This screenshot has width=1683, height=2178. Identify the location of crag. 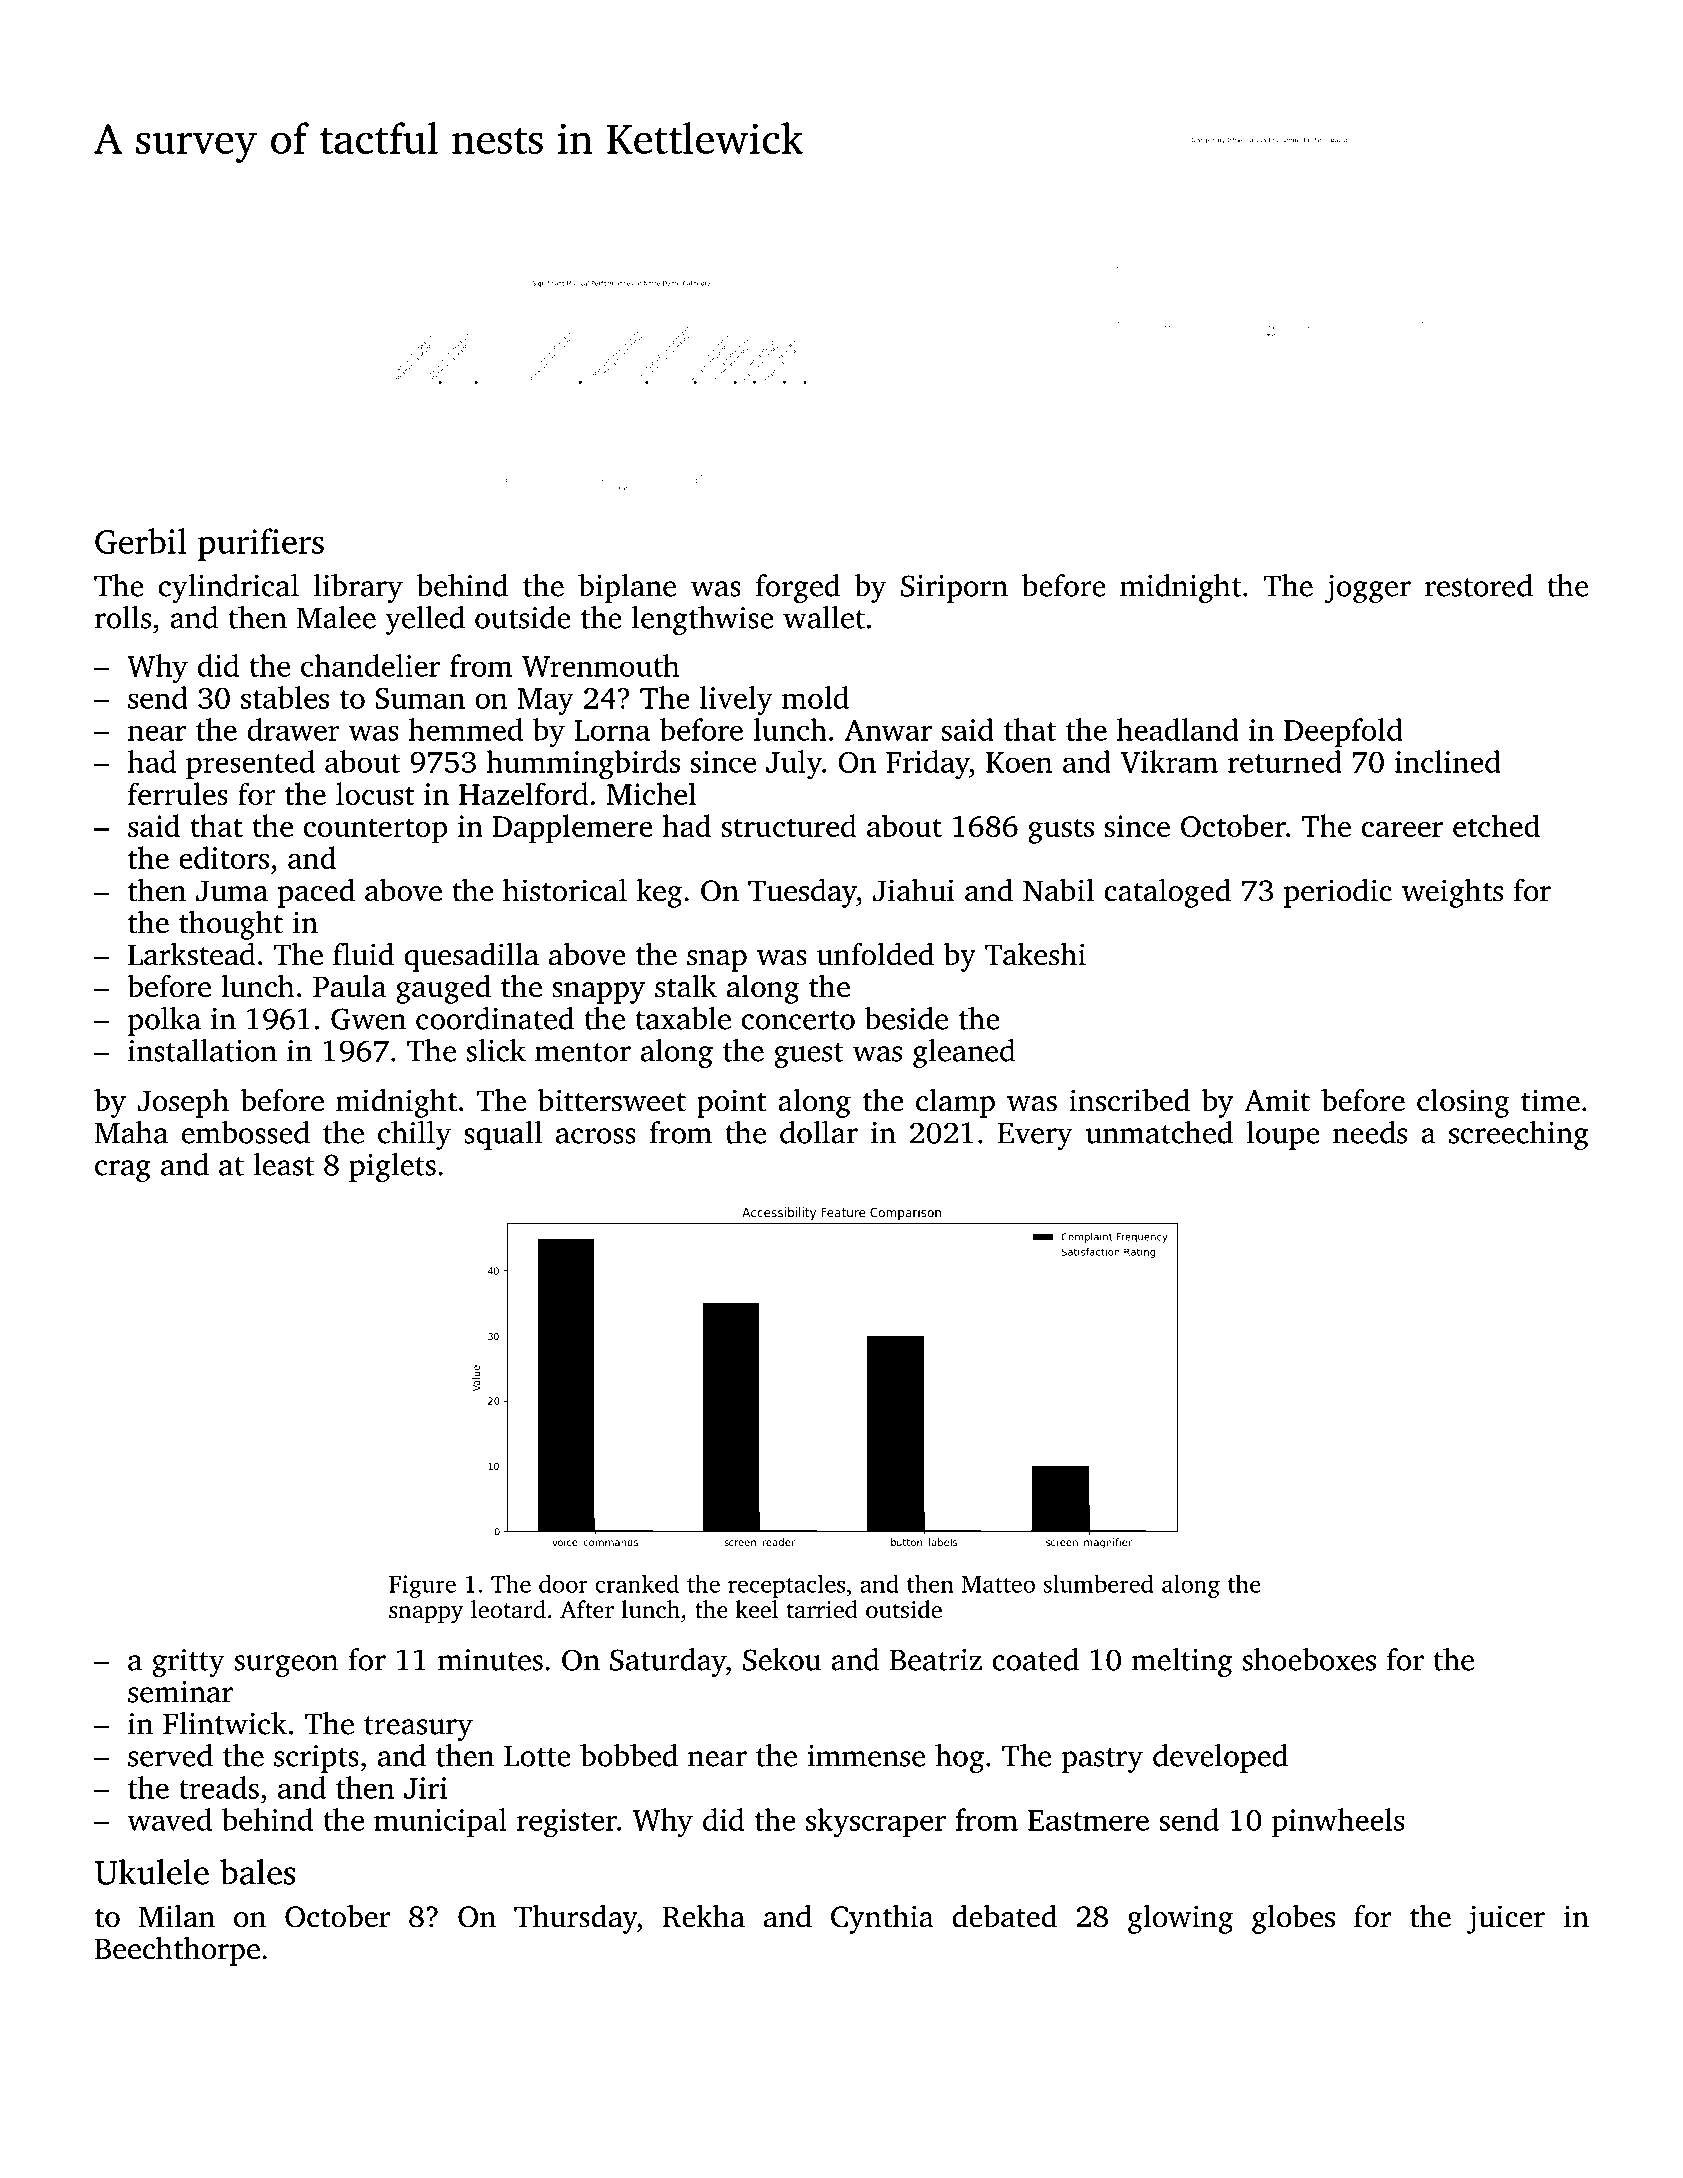
(123, 1171).
